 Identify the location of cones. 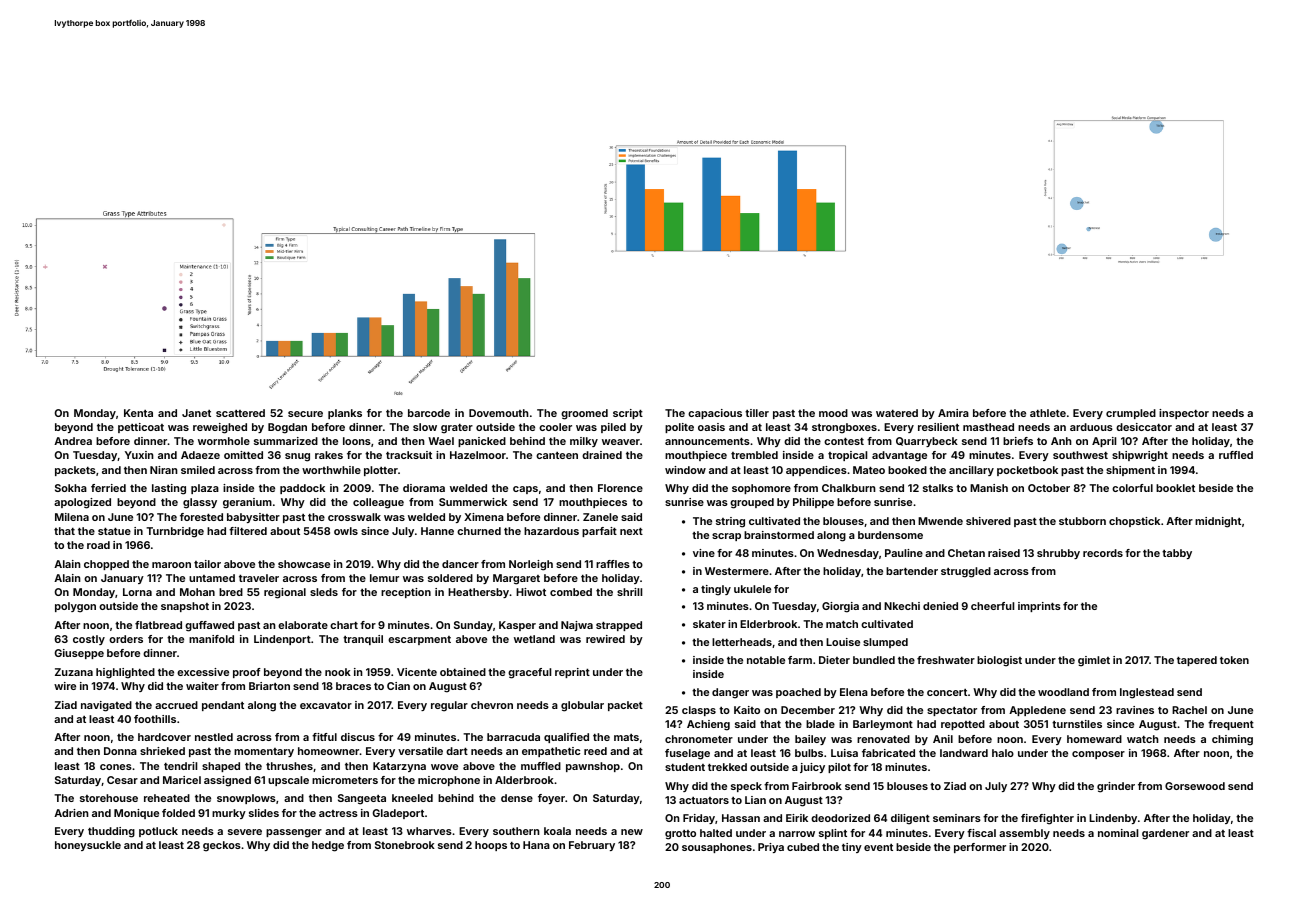
(116, 767).
